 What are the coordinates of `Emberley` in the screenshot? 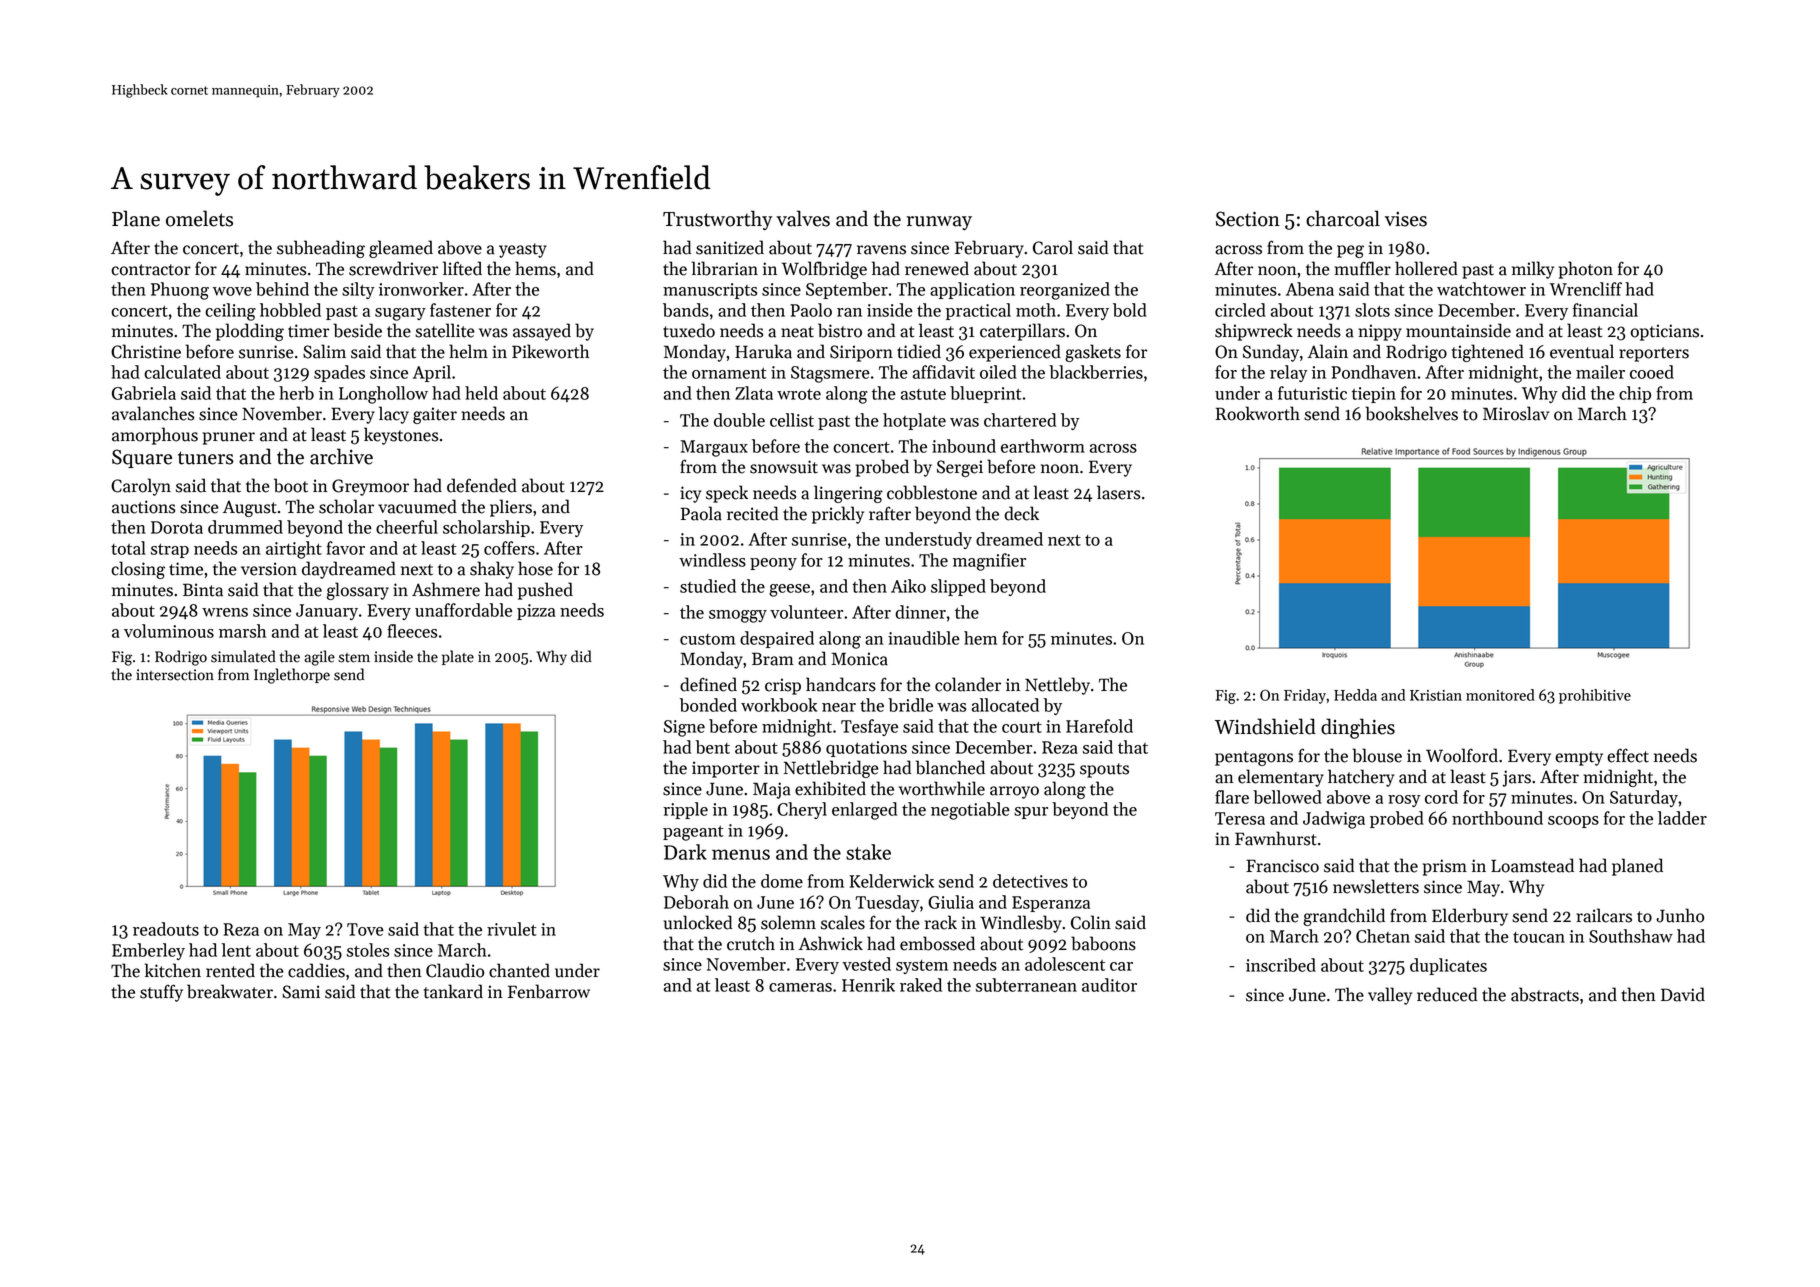 It's located at (148, 951).
